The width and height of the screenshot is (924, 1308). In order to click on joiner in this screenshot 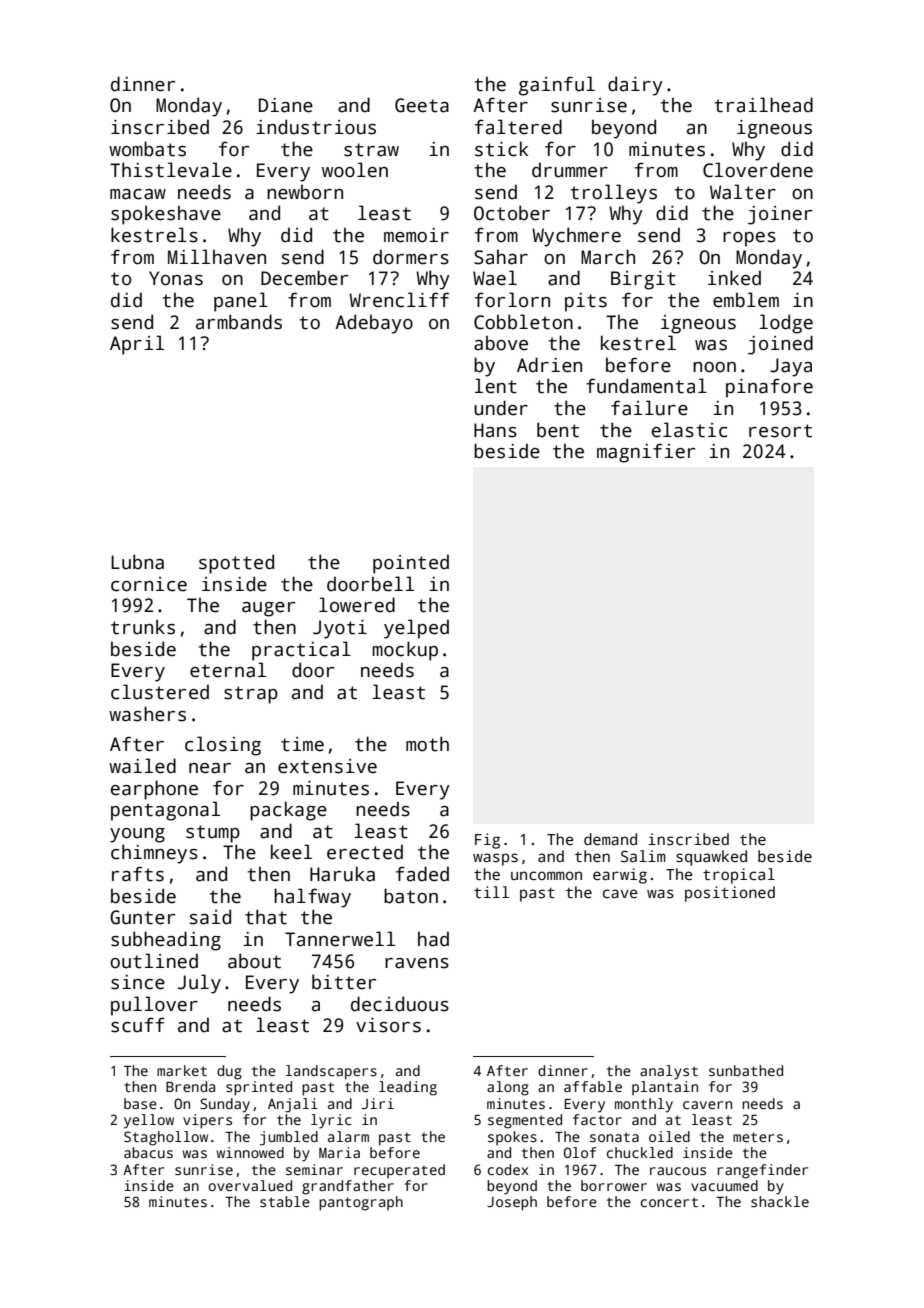, I will do `click(780, 215)`.
